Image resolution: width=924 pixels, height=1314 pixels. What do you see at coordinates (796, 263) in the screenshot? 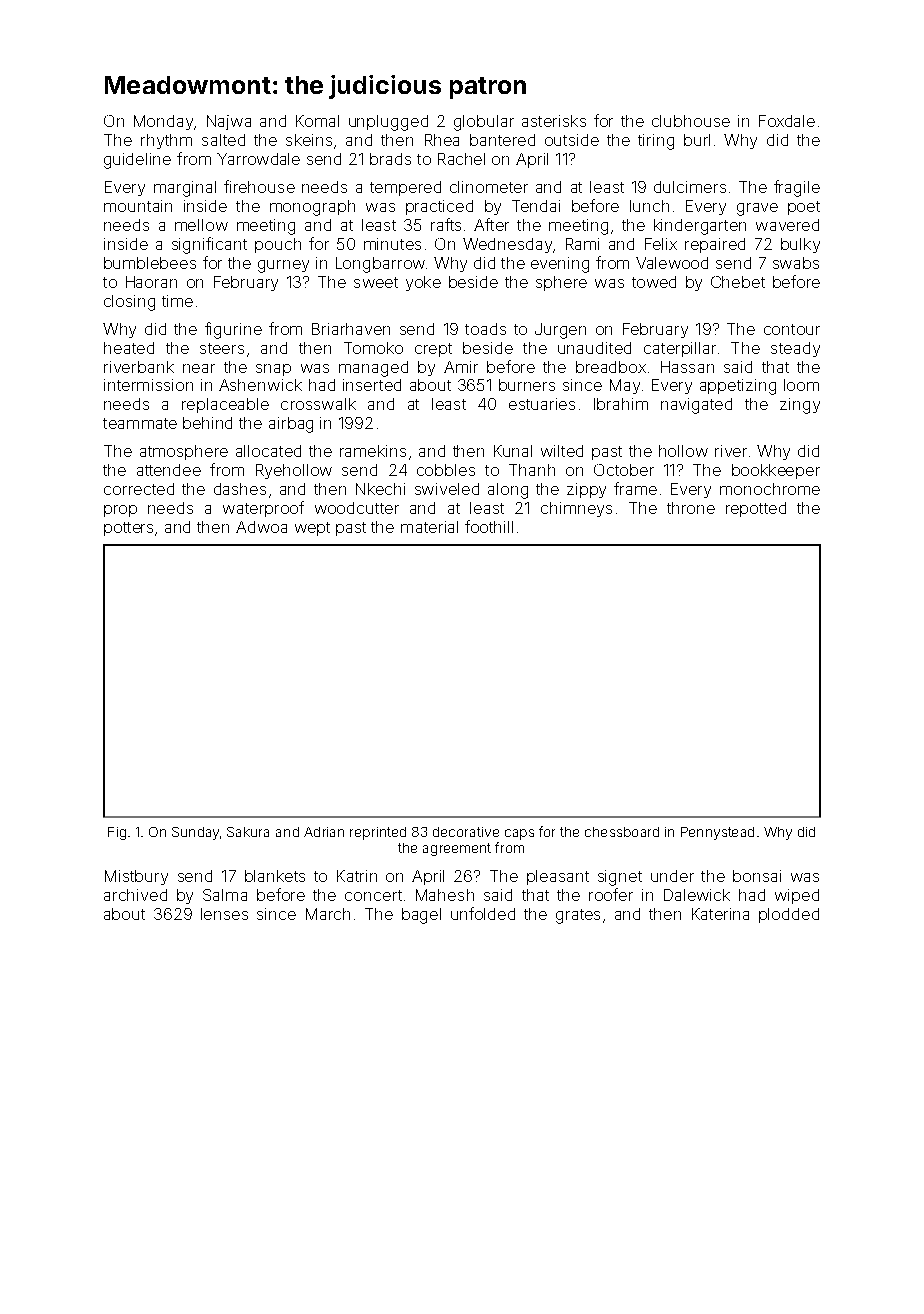
I see `swabs` at bounding box center [796, 263].
